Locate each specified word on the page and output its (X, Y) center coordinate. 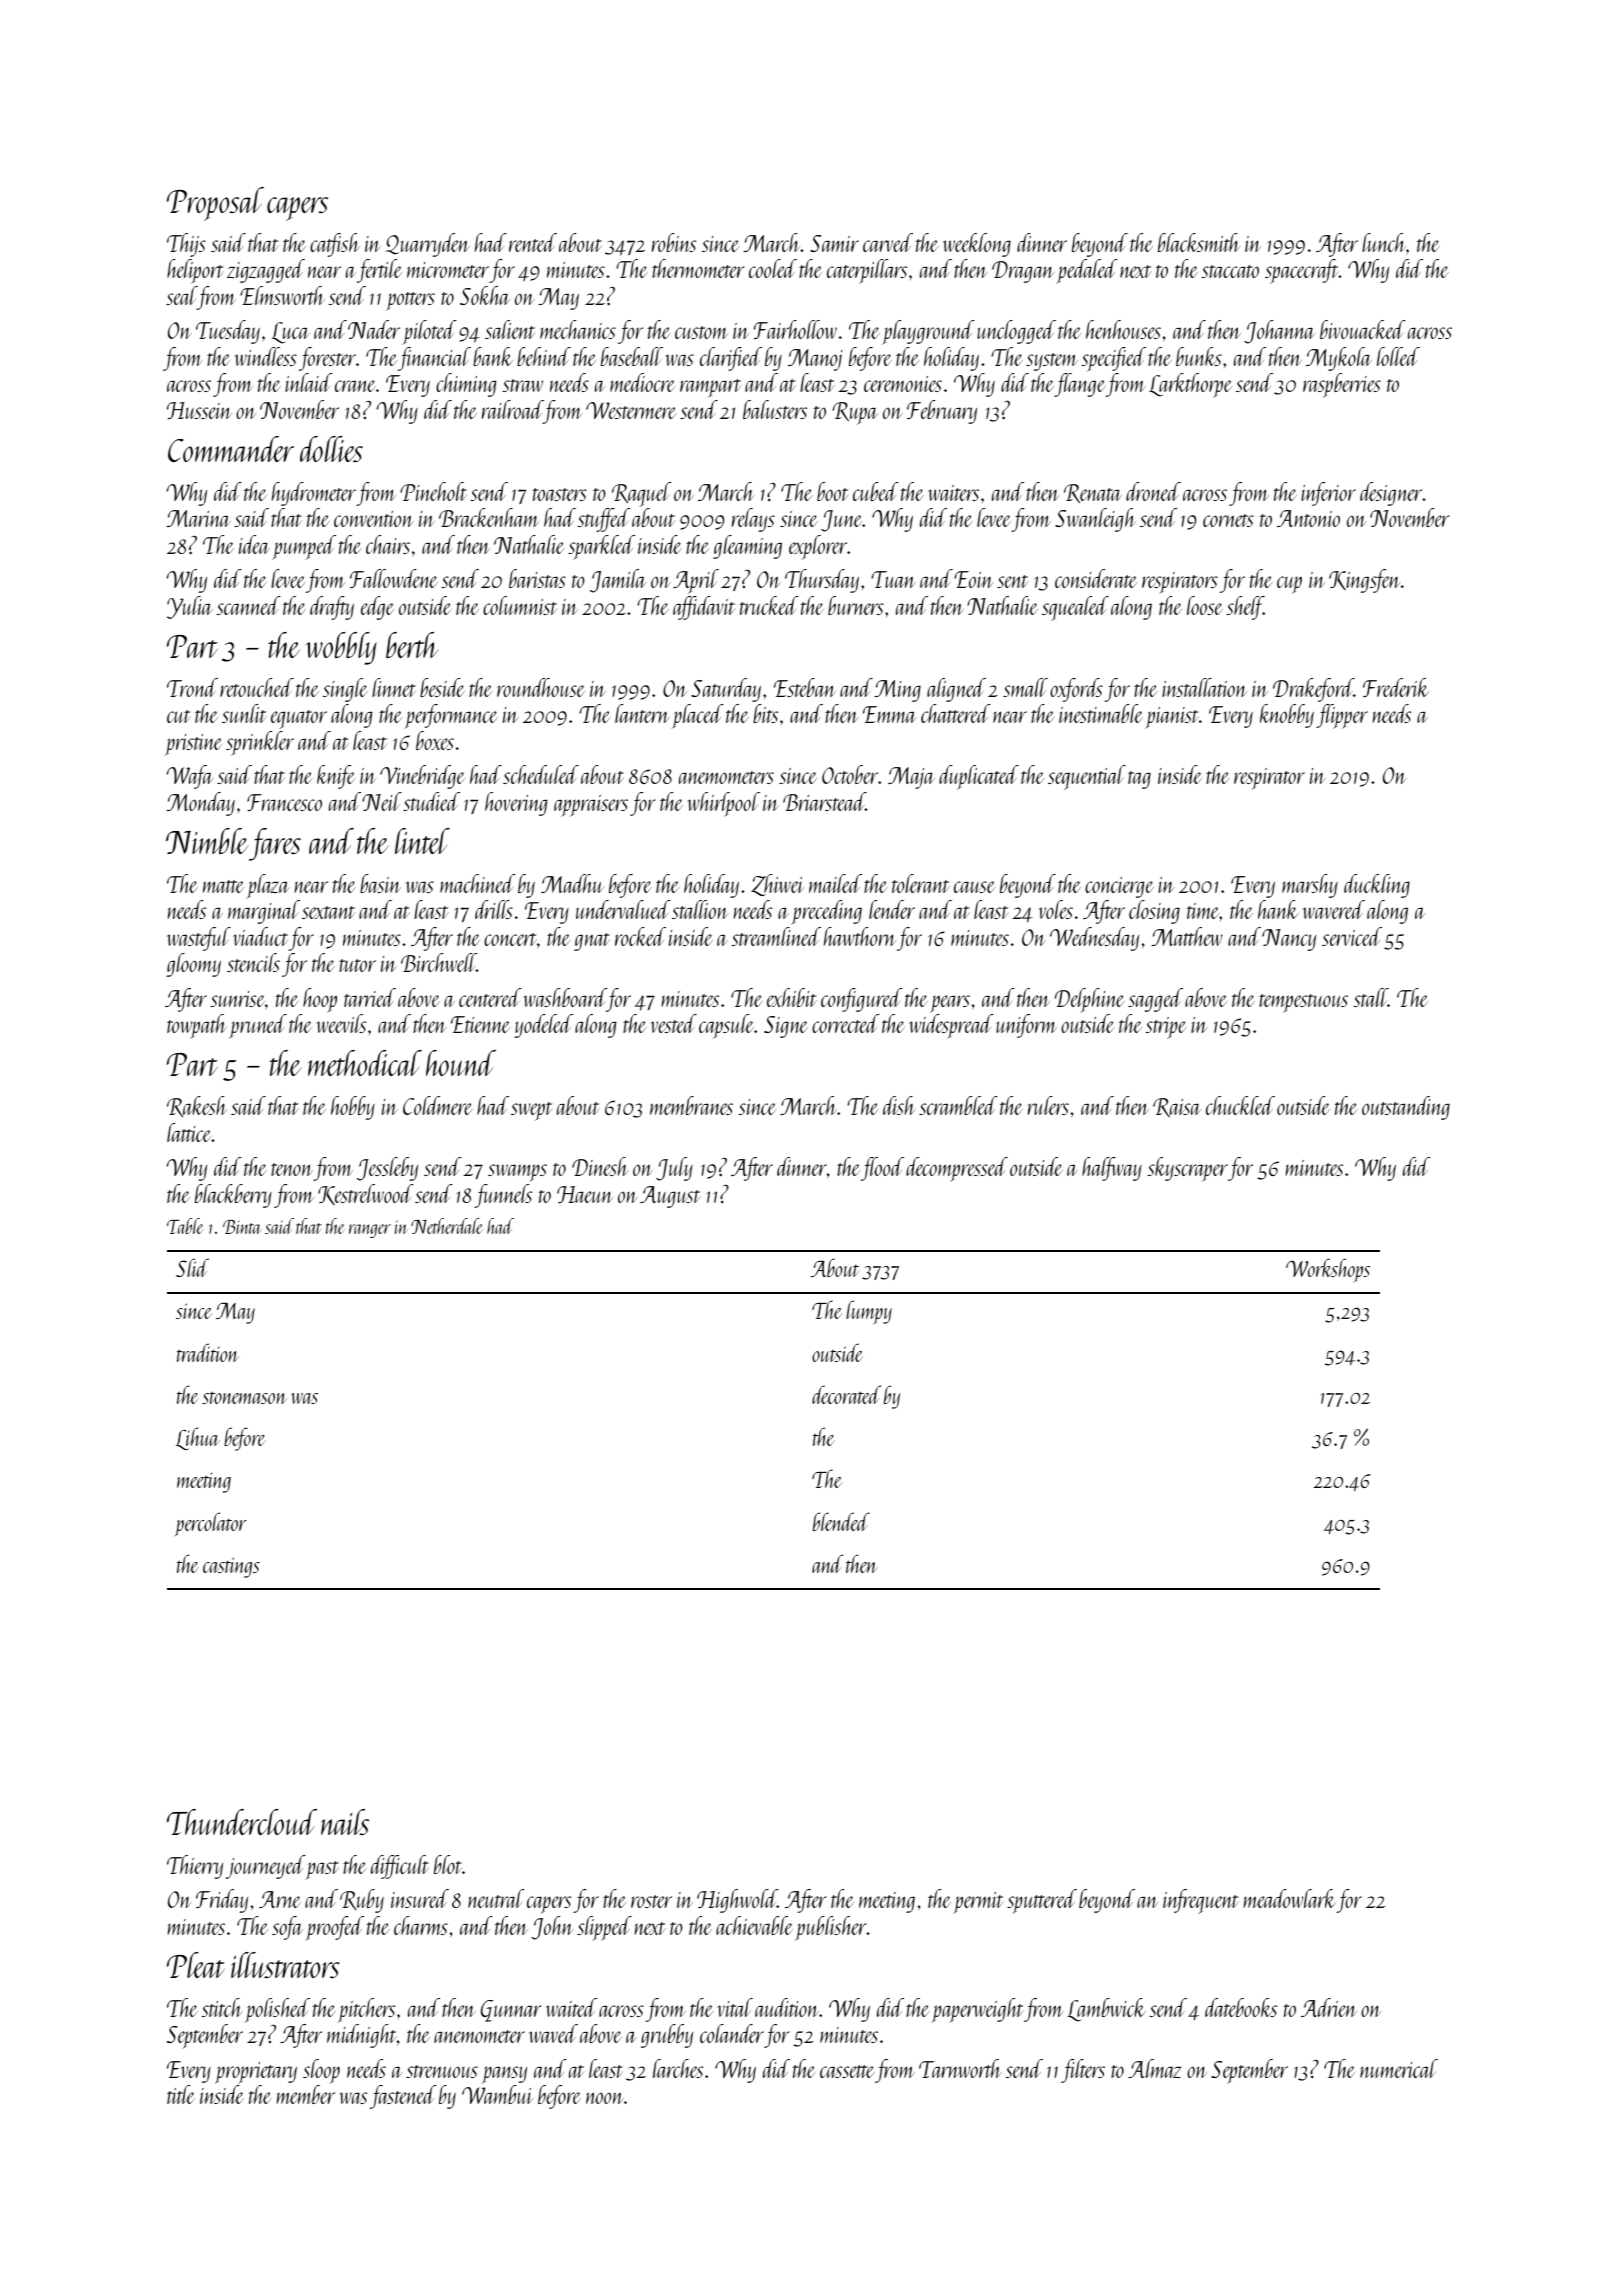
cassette (847, 2071)
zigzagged (266, 271)
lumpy (869, 1312)
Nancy (1289, 940)
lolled (1398, 356)
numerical (1399, 2068)
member (305, 2094)
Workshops (1328, 1270)
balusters (775, 409)
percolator (210, 1524)
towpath (197, 1026)
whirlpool (723, 804)
